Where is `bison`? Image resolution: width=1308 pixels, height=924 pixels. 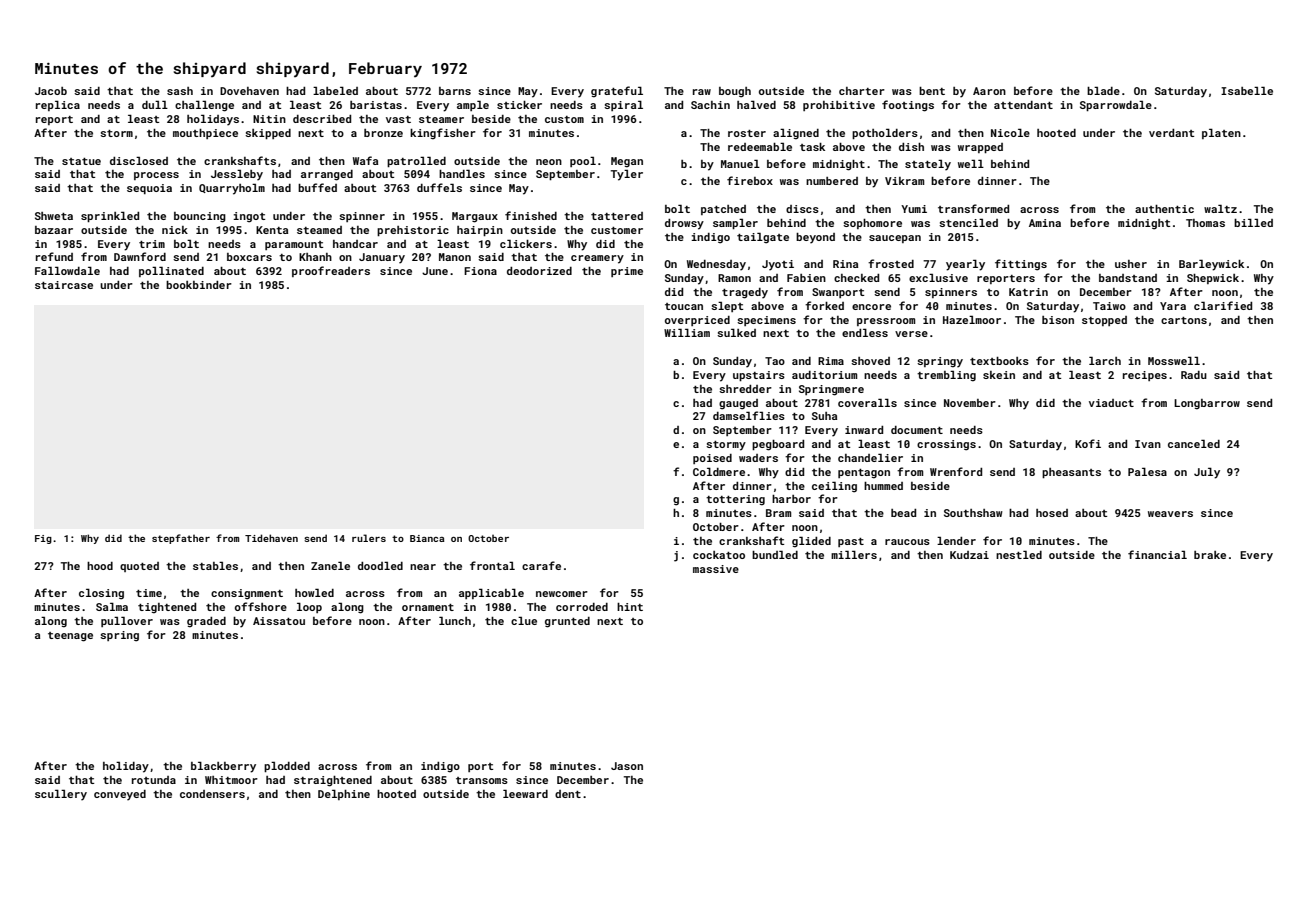
bison is located at coordinates (1058, 320).
